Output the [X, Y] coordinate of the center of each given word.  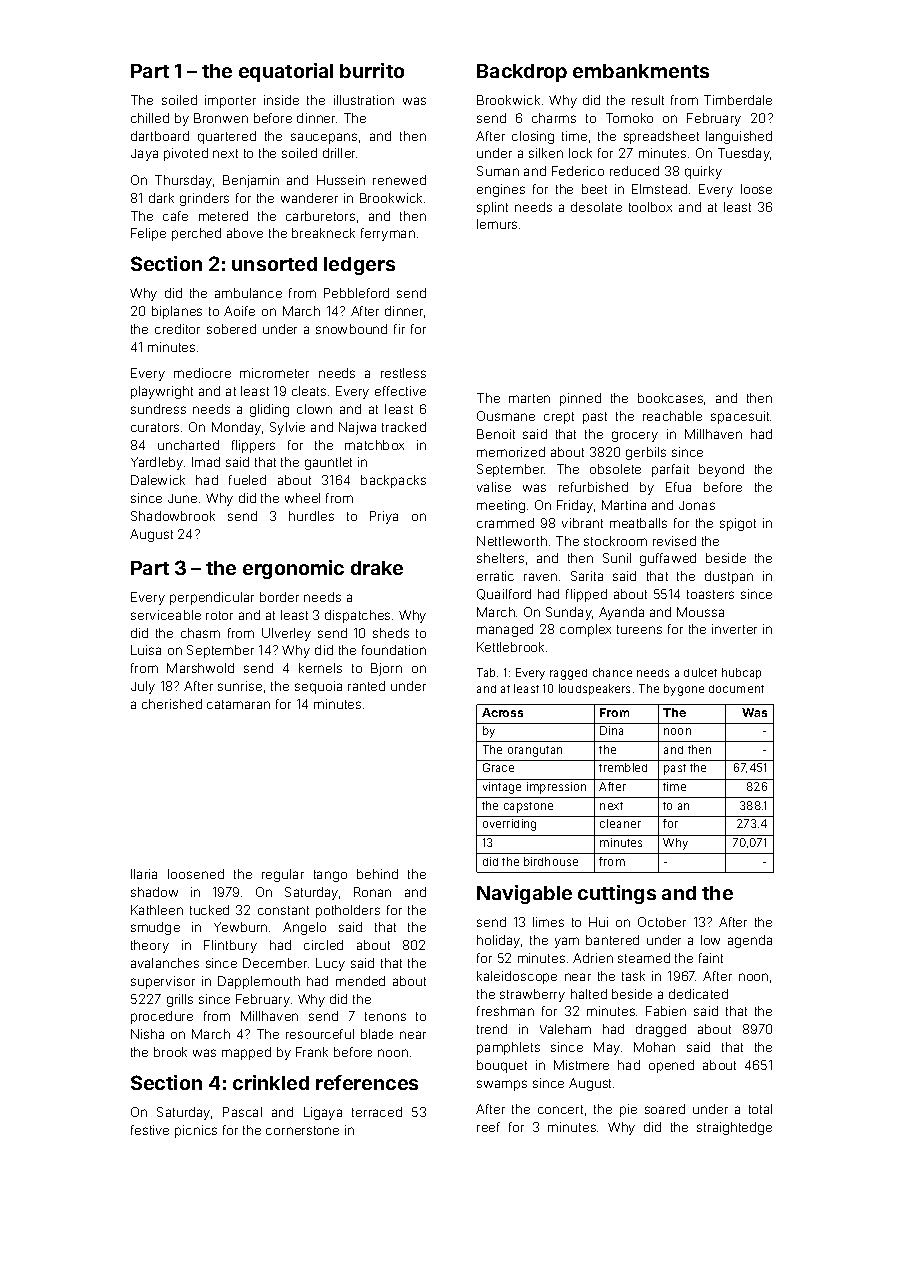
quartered [227, 137]
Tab [486, 672]
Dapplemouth [259, 982]
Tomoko [629, 118]
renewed [399, 180]
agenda [750, 941]
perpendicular [212, 598]
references [367, 1082]
